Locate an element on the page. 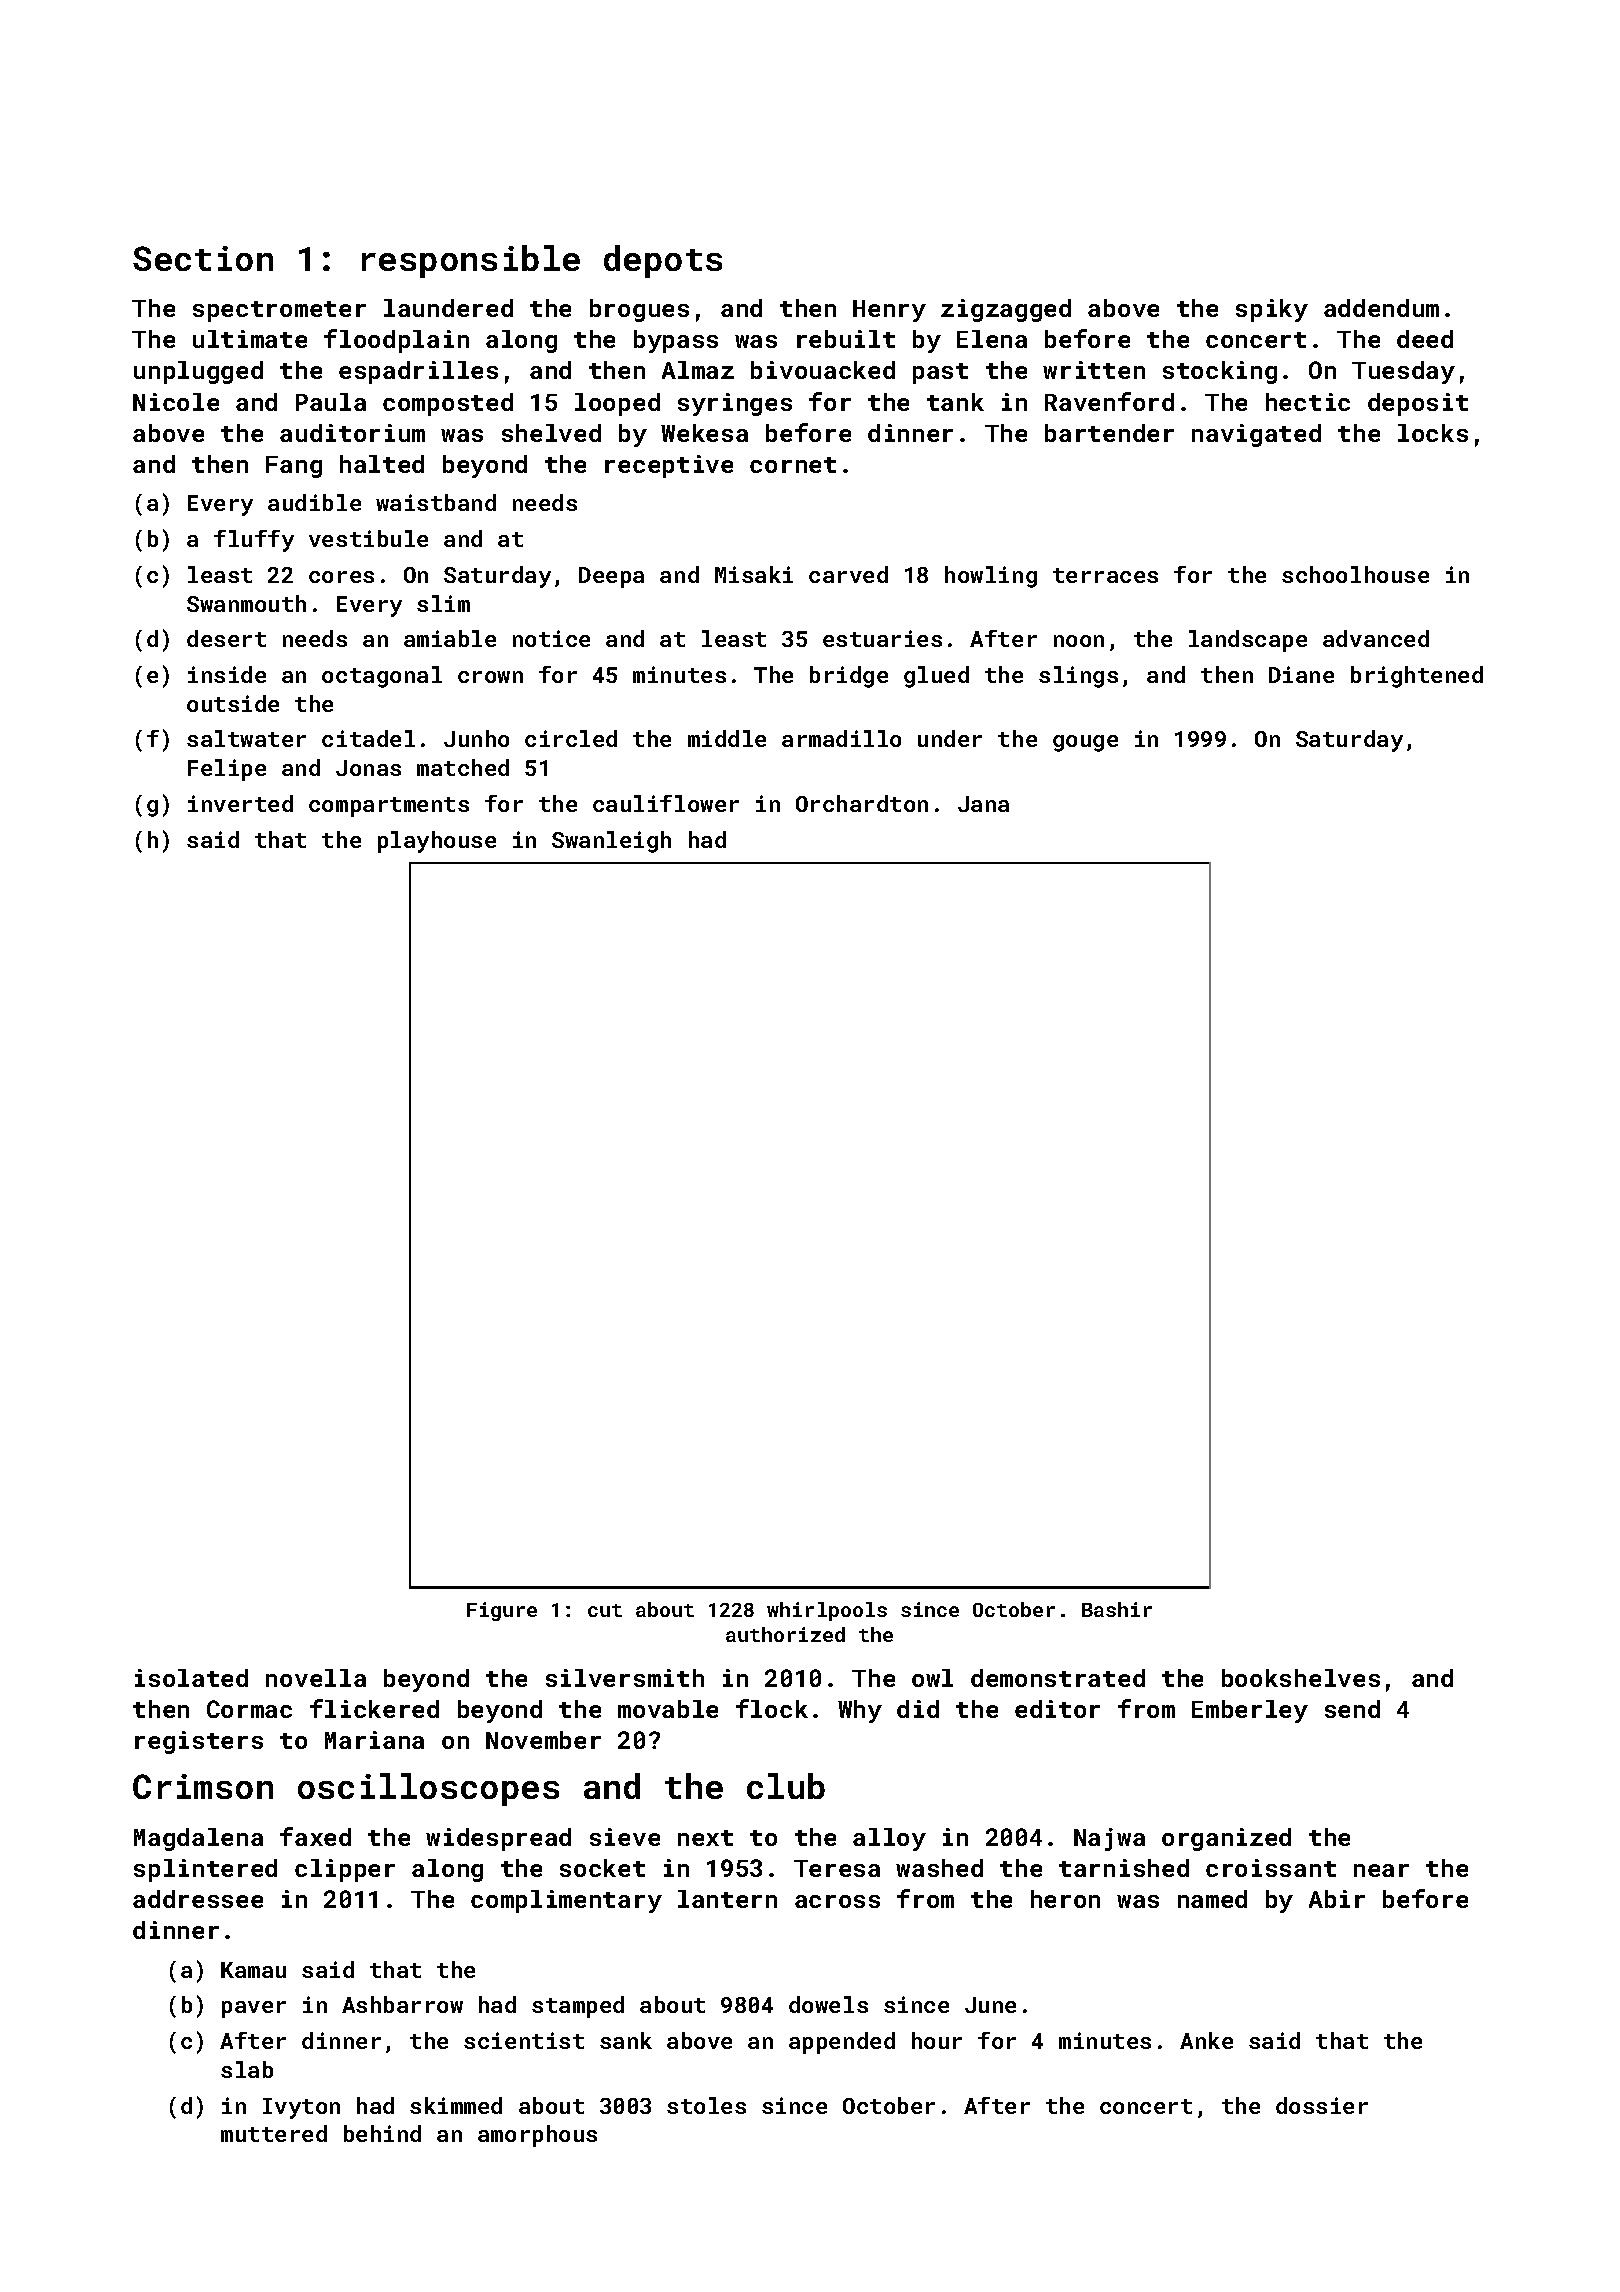 This page has height=2292, width=1620. whirlpools is located at coordinates (827, 1611).
